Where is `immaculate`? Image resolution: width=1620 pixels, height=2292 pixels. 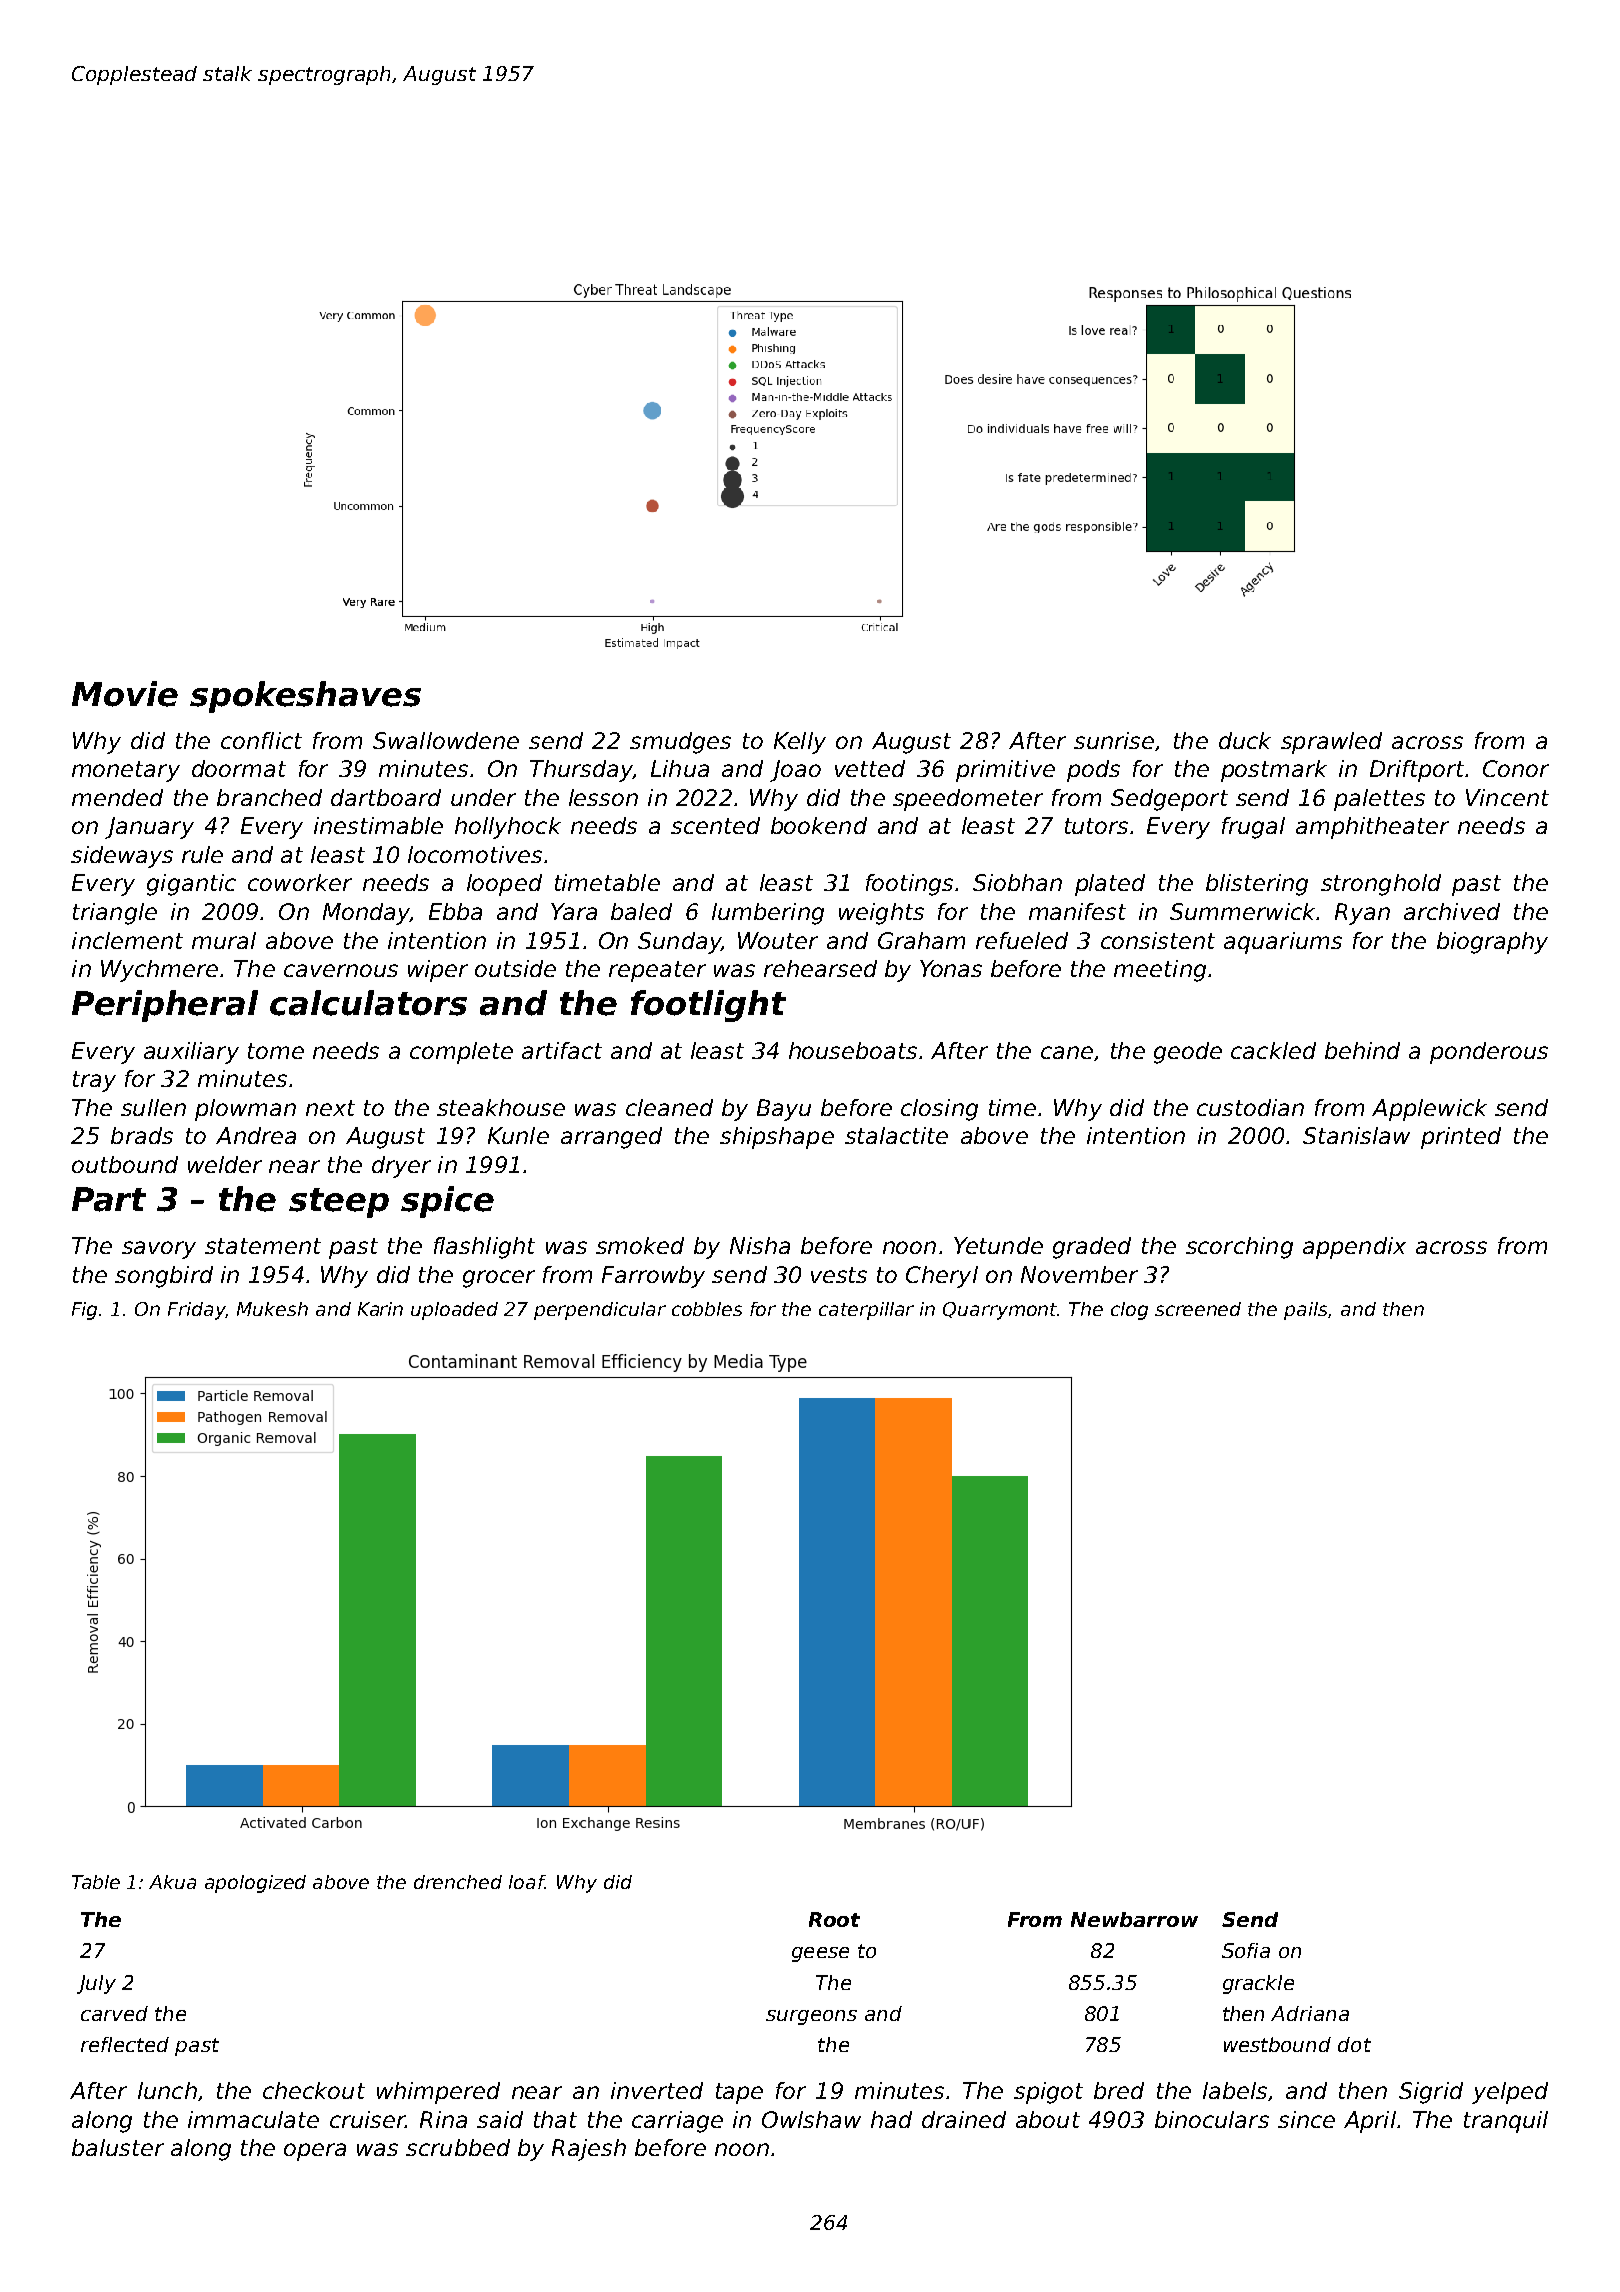 immaculate is located at coordinates (253, 2119).
